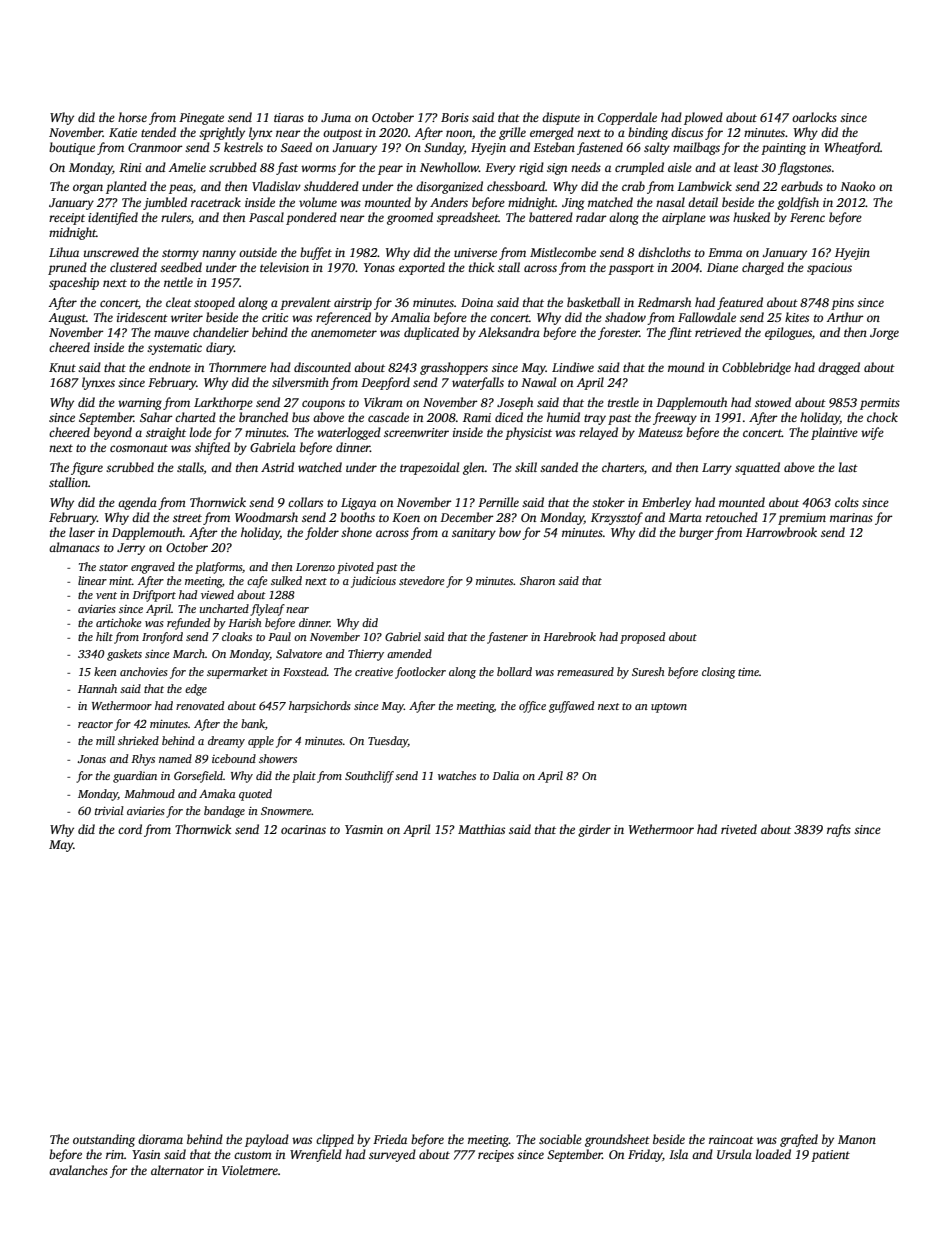 Image resolution: width=952 pixels, height=1233 pixels. What do you see at coordinates (78, 1170) in the page?
I see `avalanches` at bounding box center [78, 1170].
